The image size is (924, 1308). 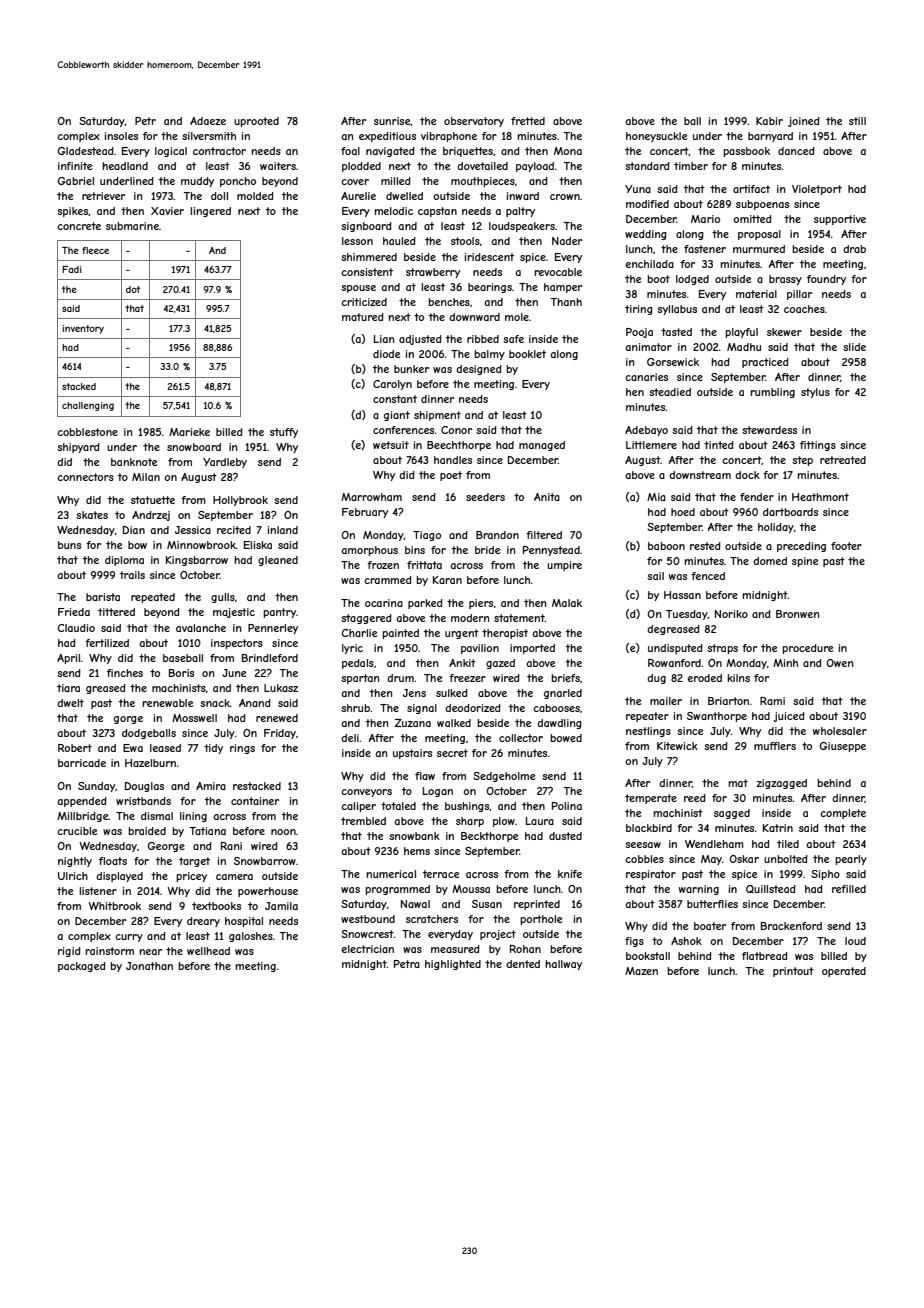 What do you see at coordinates (471, 889) in the image?
I see `Moussa` at bounding box center [471, 889].
